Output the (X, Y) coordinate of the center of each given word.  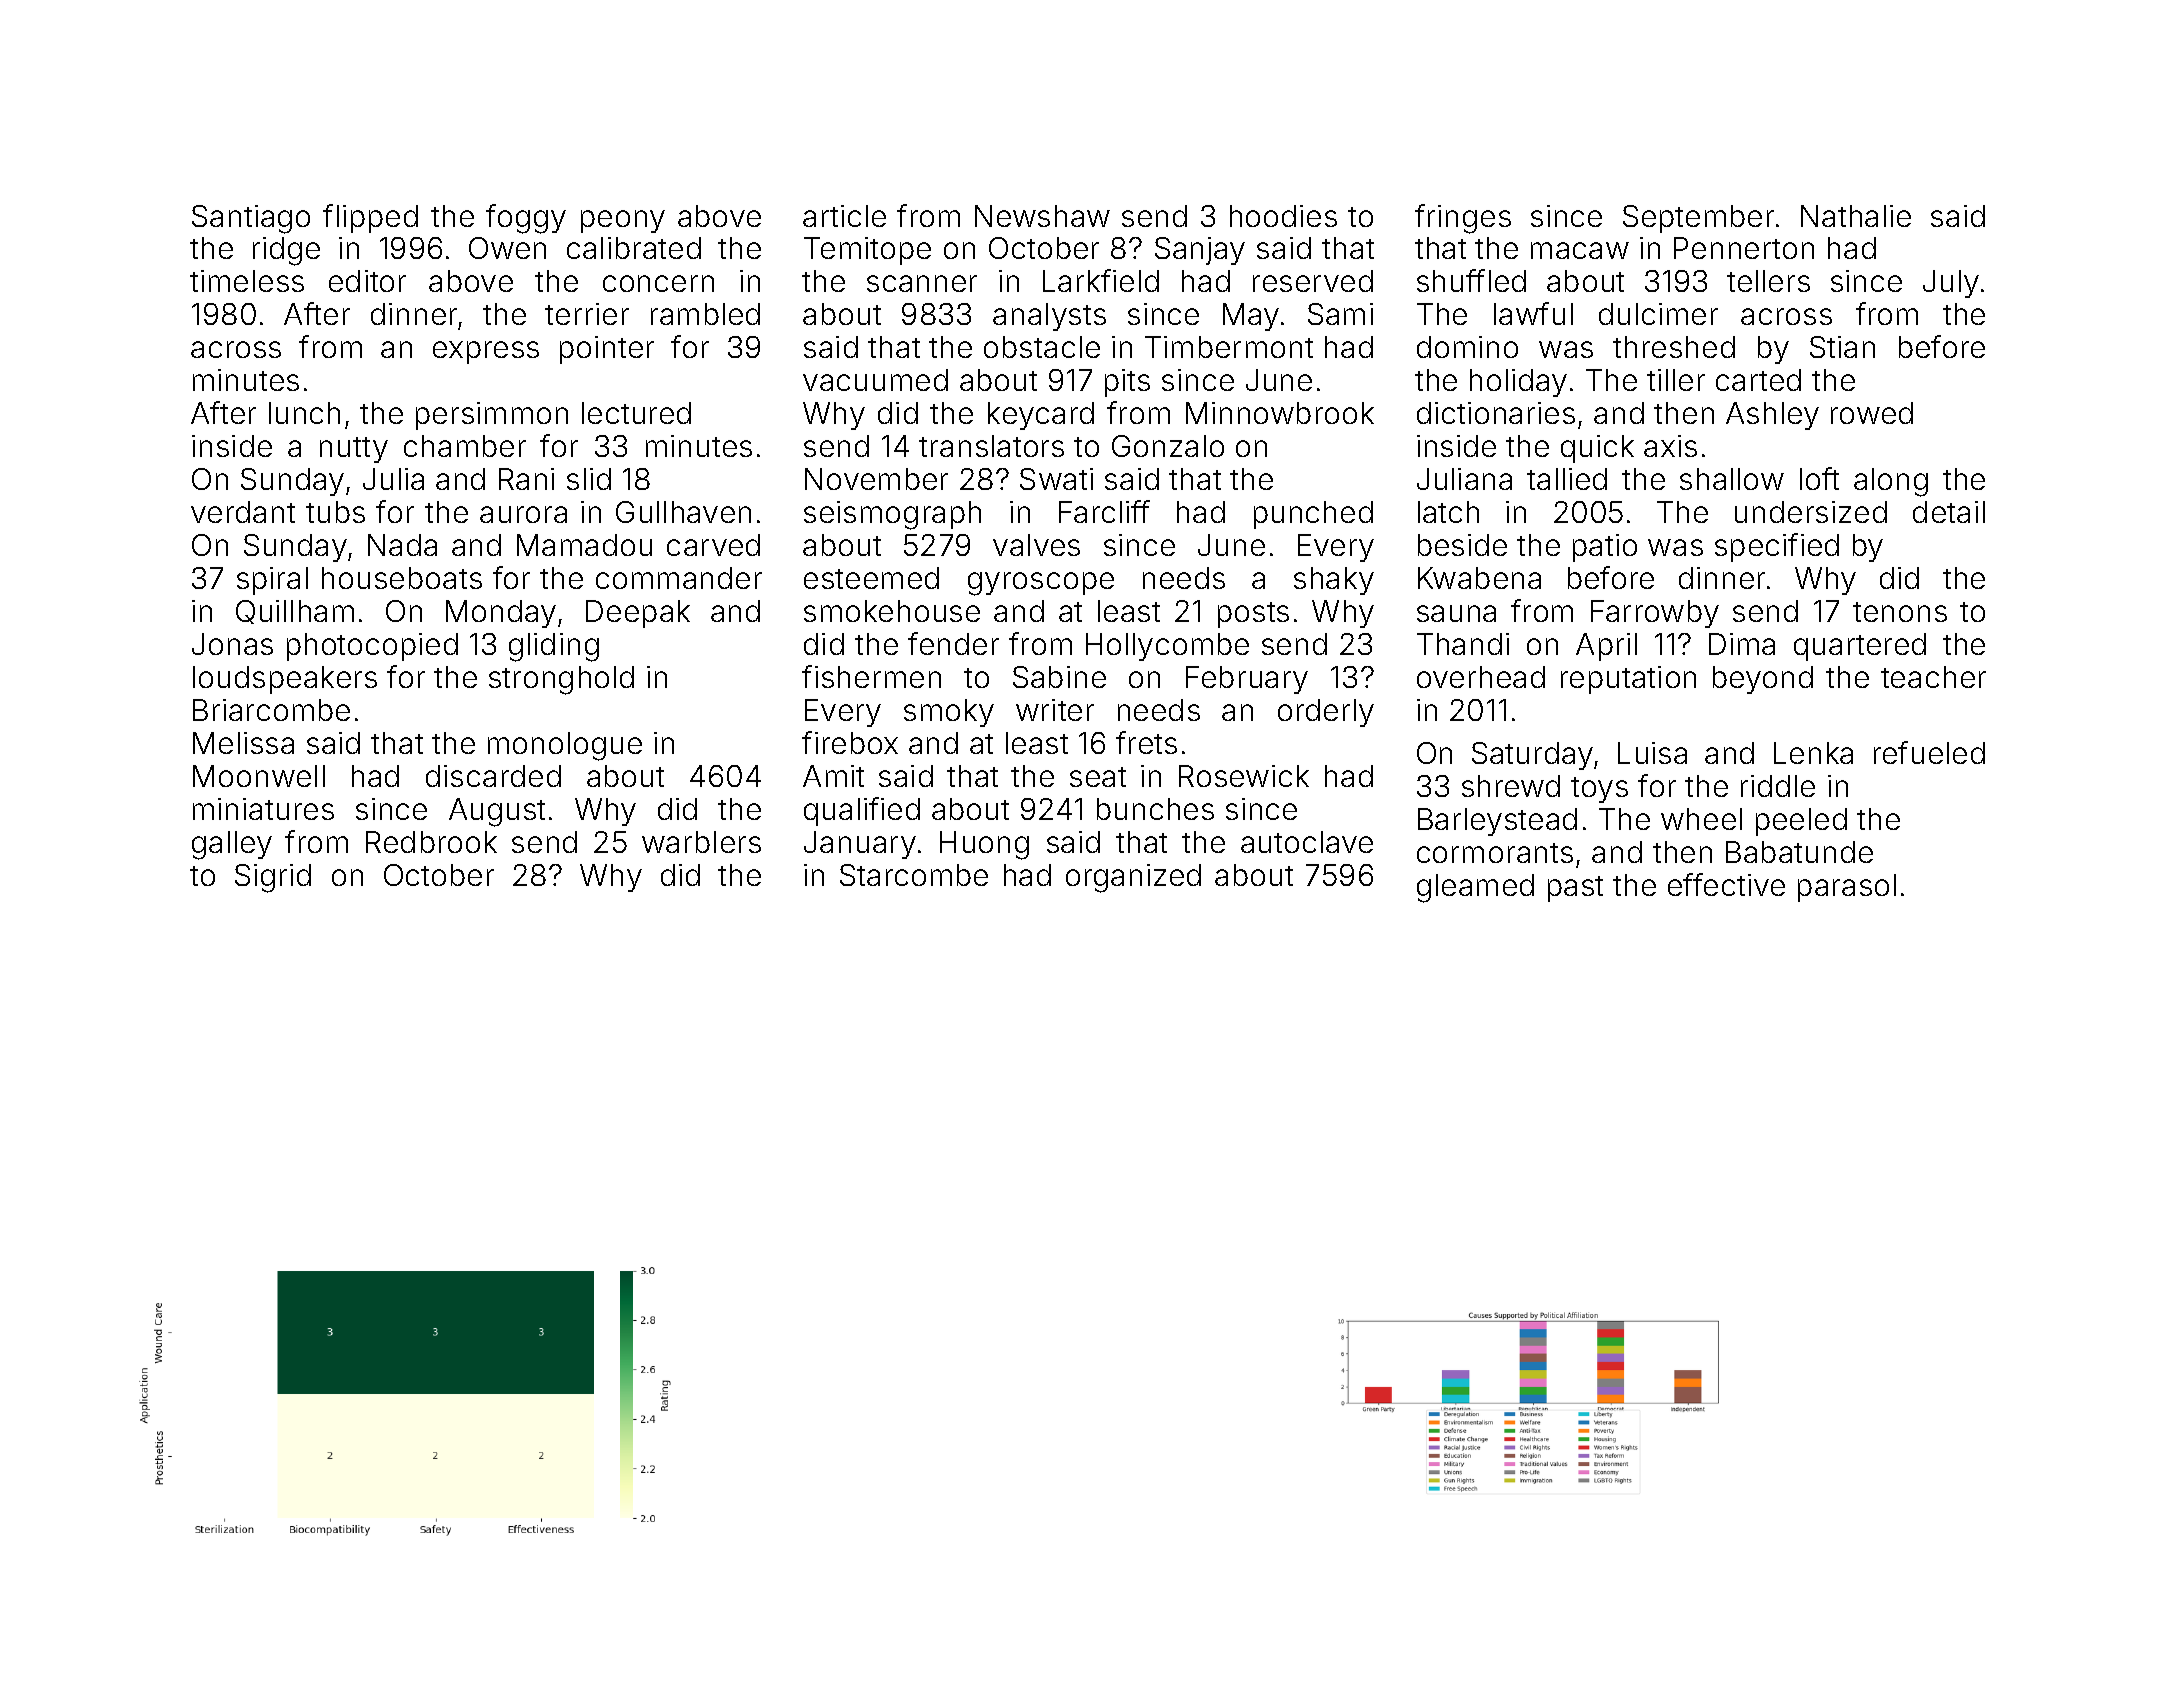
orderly (1326, 713)
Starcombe (914, 875)
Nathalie (1856, 216)
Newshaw (1042, 216)
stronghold (561, 680)
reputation (1628, 680)
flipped (370, 218)
